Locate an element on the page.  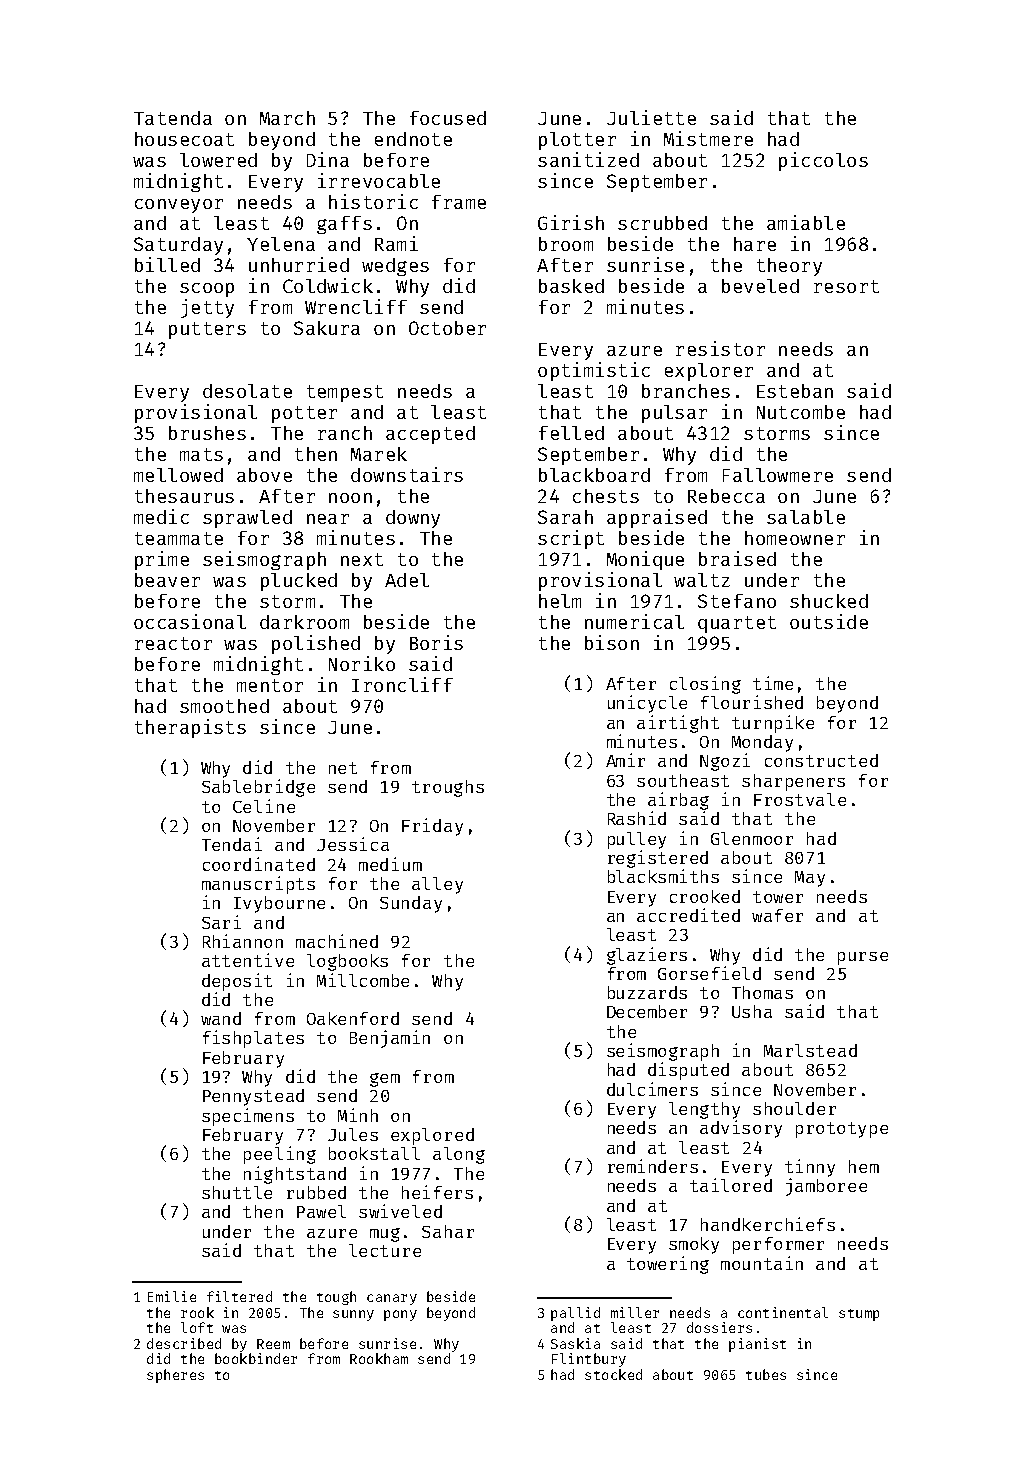
potter is located at coordinates (304, 414).
